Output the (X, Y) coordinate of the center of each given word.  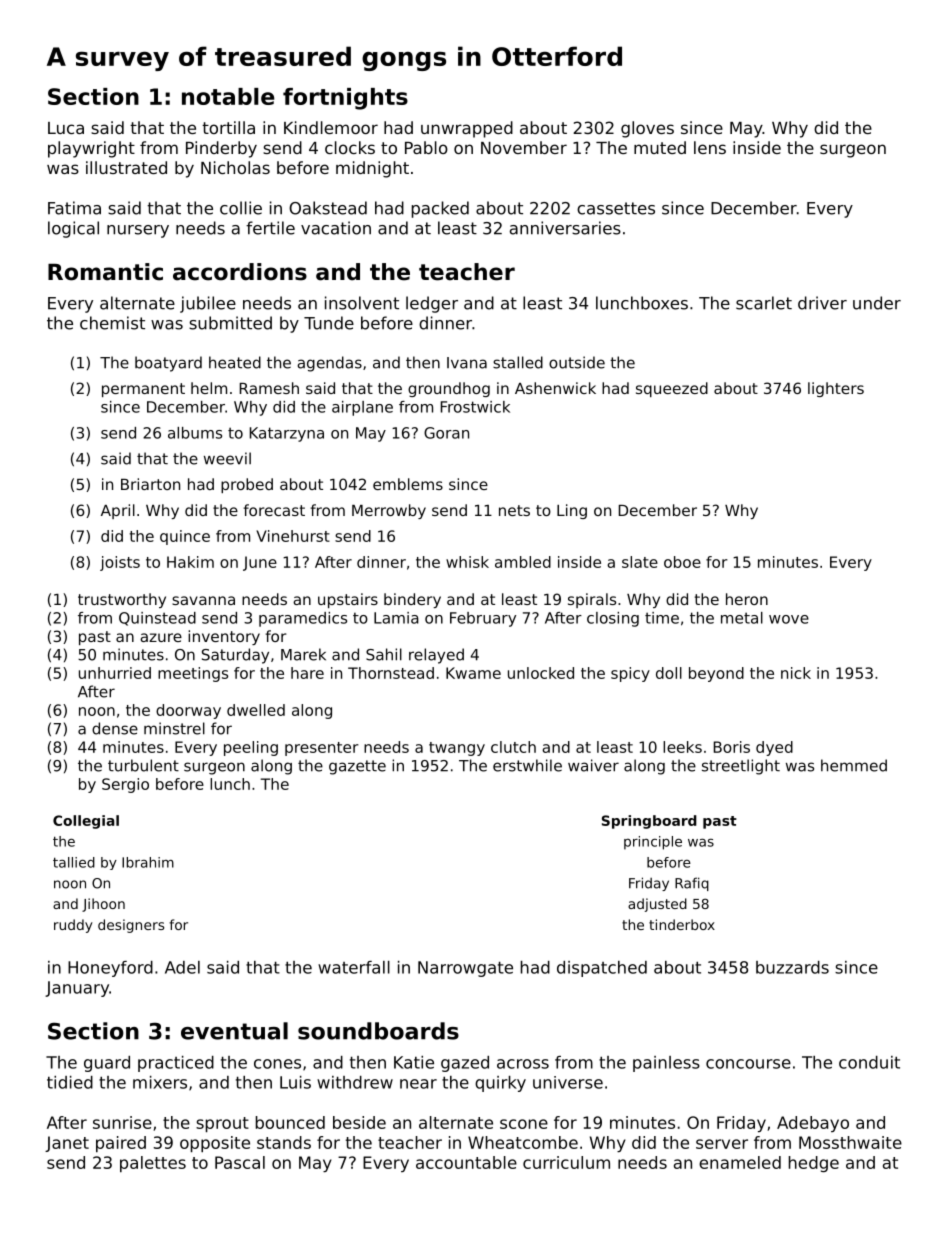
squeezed (672, 389)
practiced (176, 1064)
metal (742, 618)
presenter (322, 749)
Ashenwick (555, 388)
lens (710, 147)
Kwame (473, 673)
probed (247, 485)
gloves (647, 129)
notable (228, 96)
